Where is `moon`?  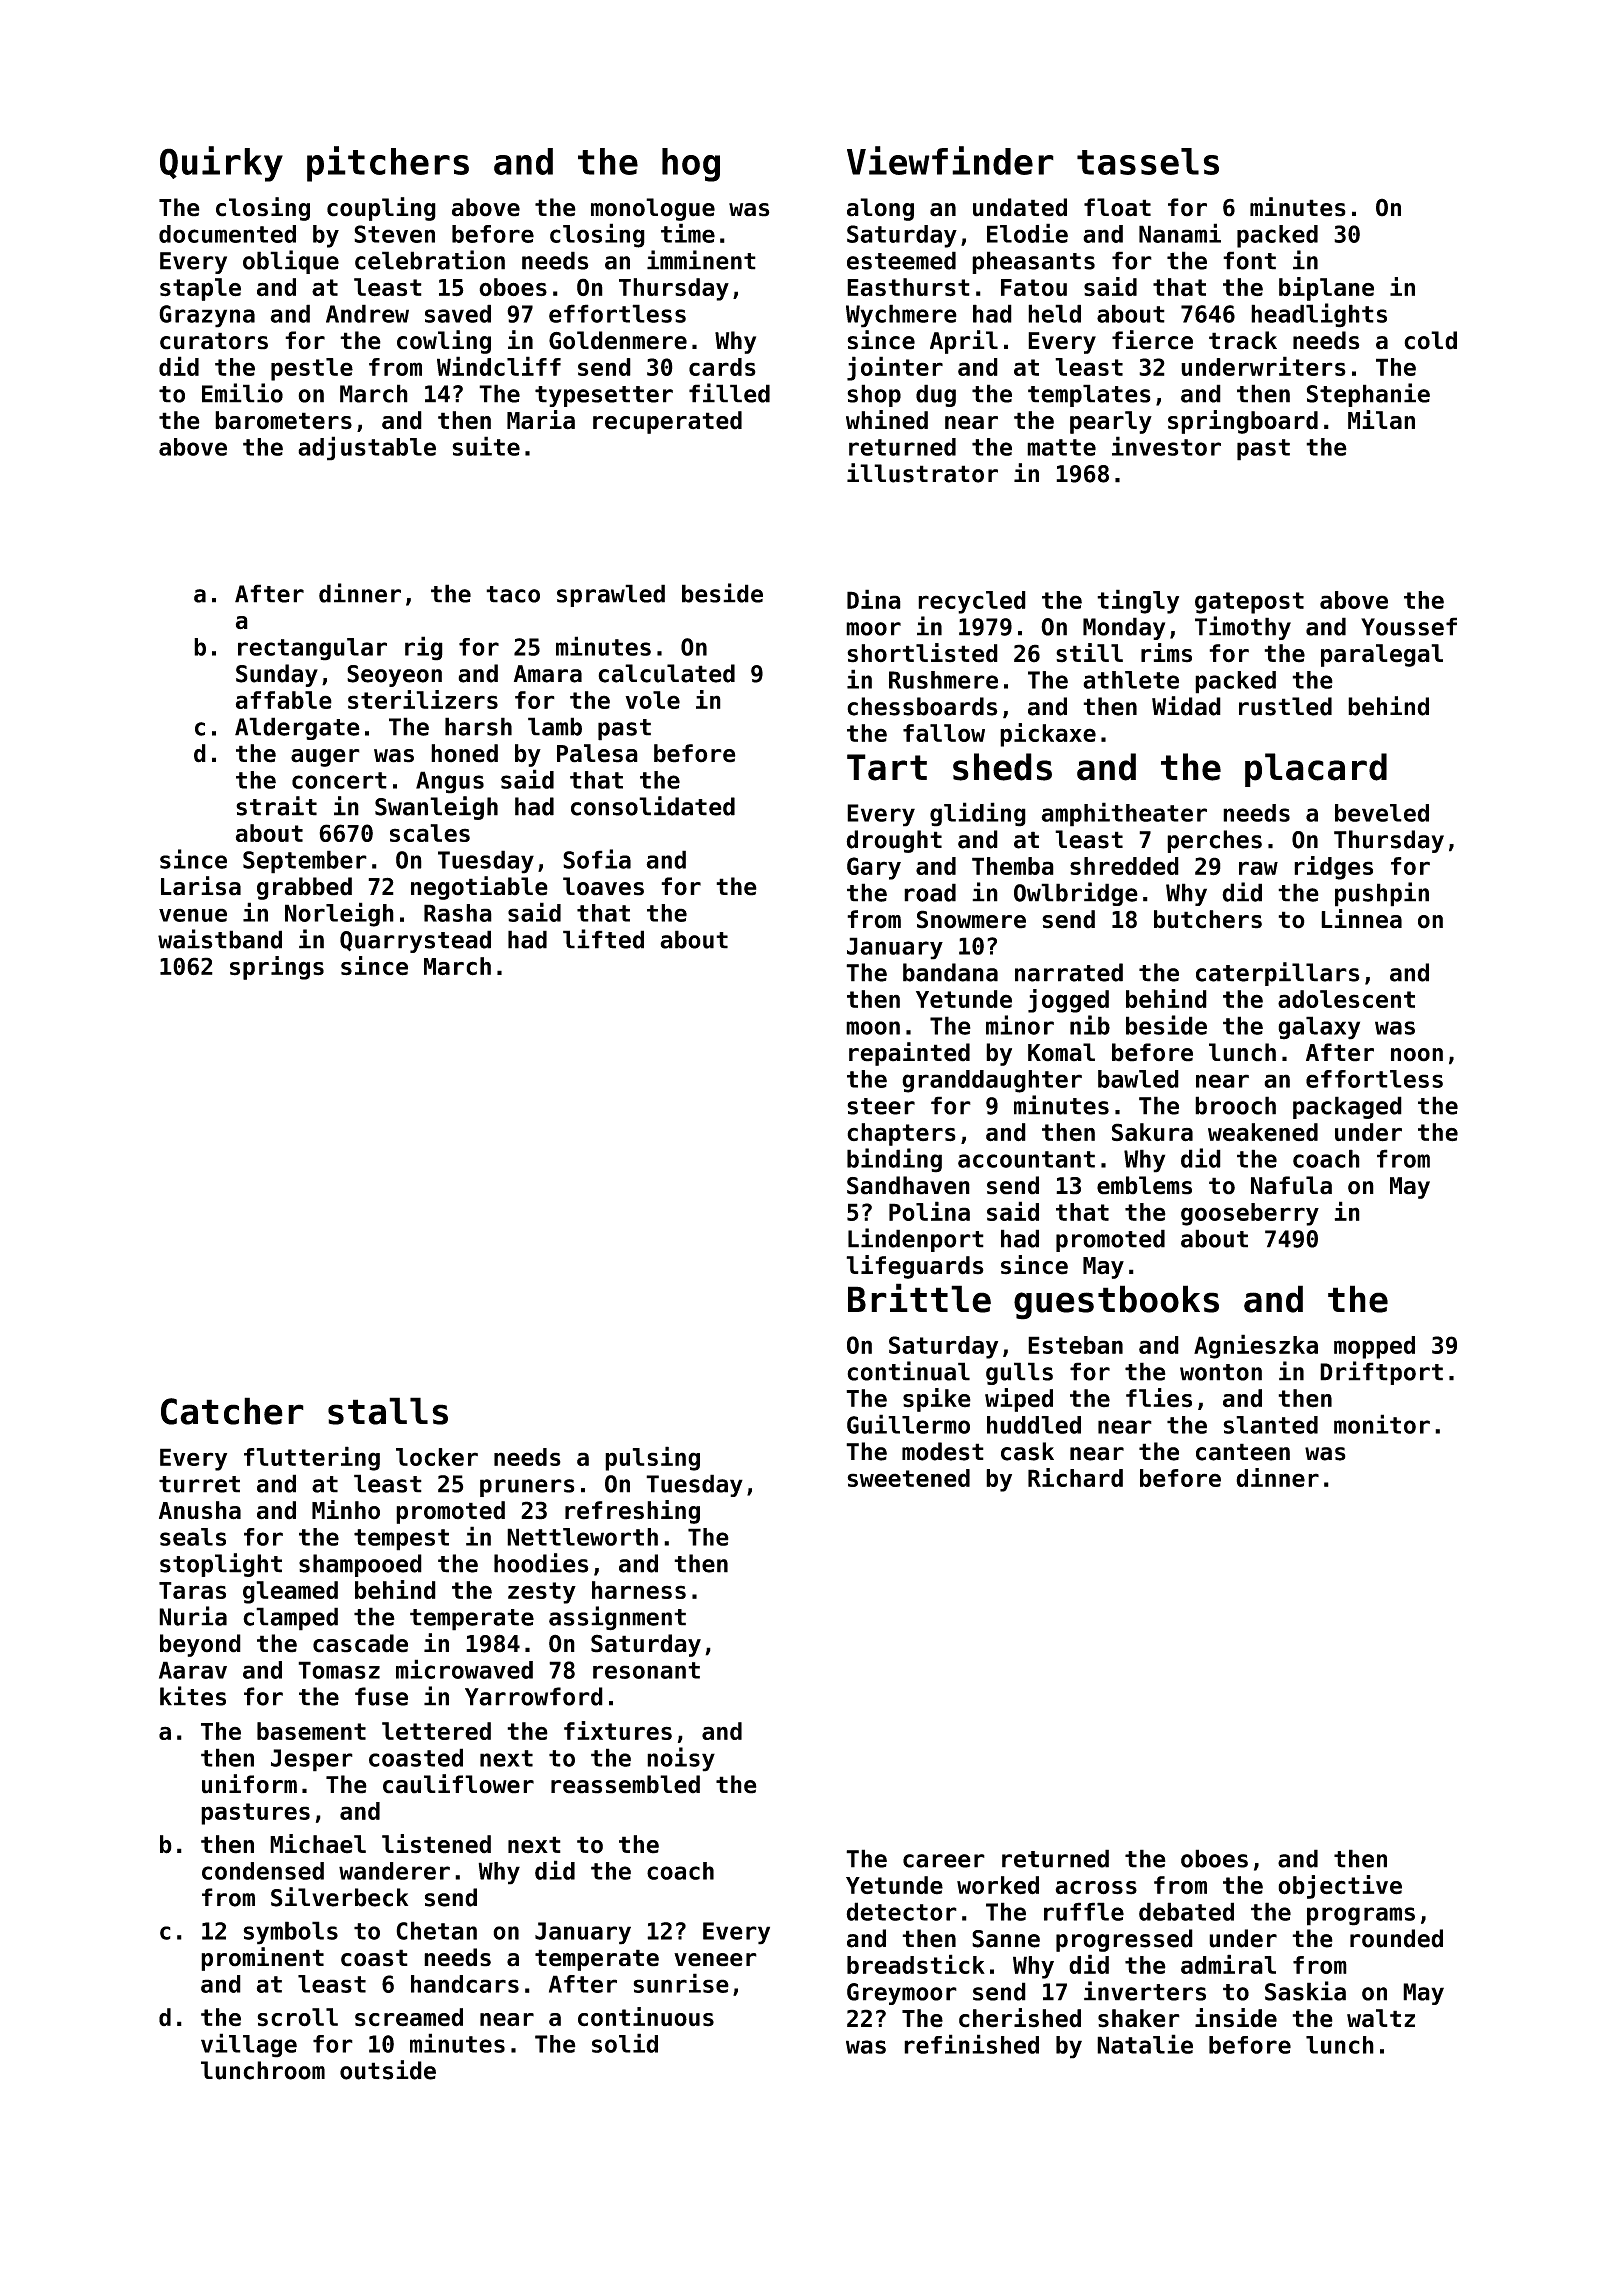 moon is located at coordinates (873, 1028).
